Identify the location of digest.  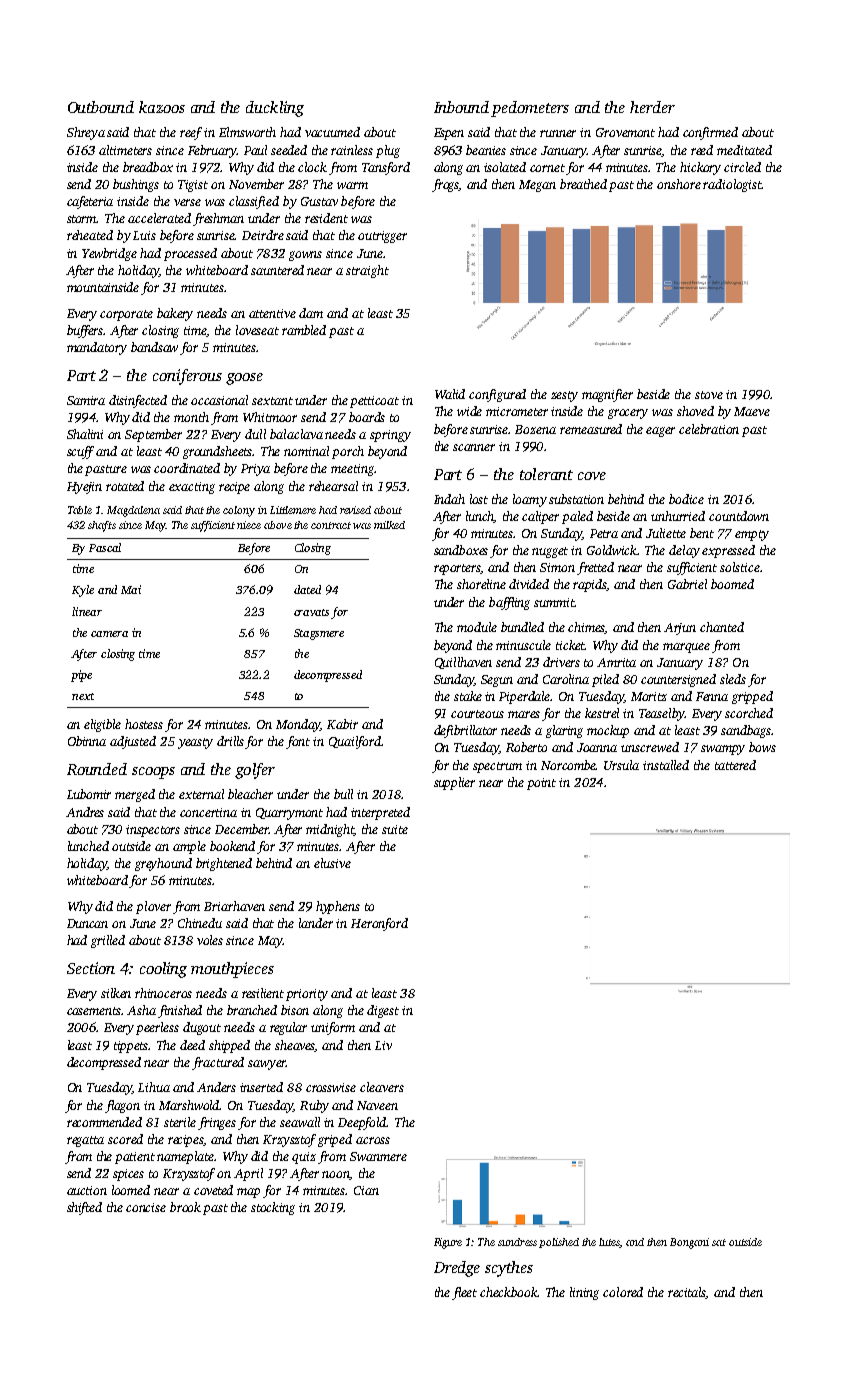
(383, 1011).
